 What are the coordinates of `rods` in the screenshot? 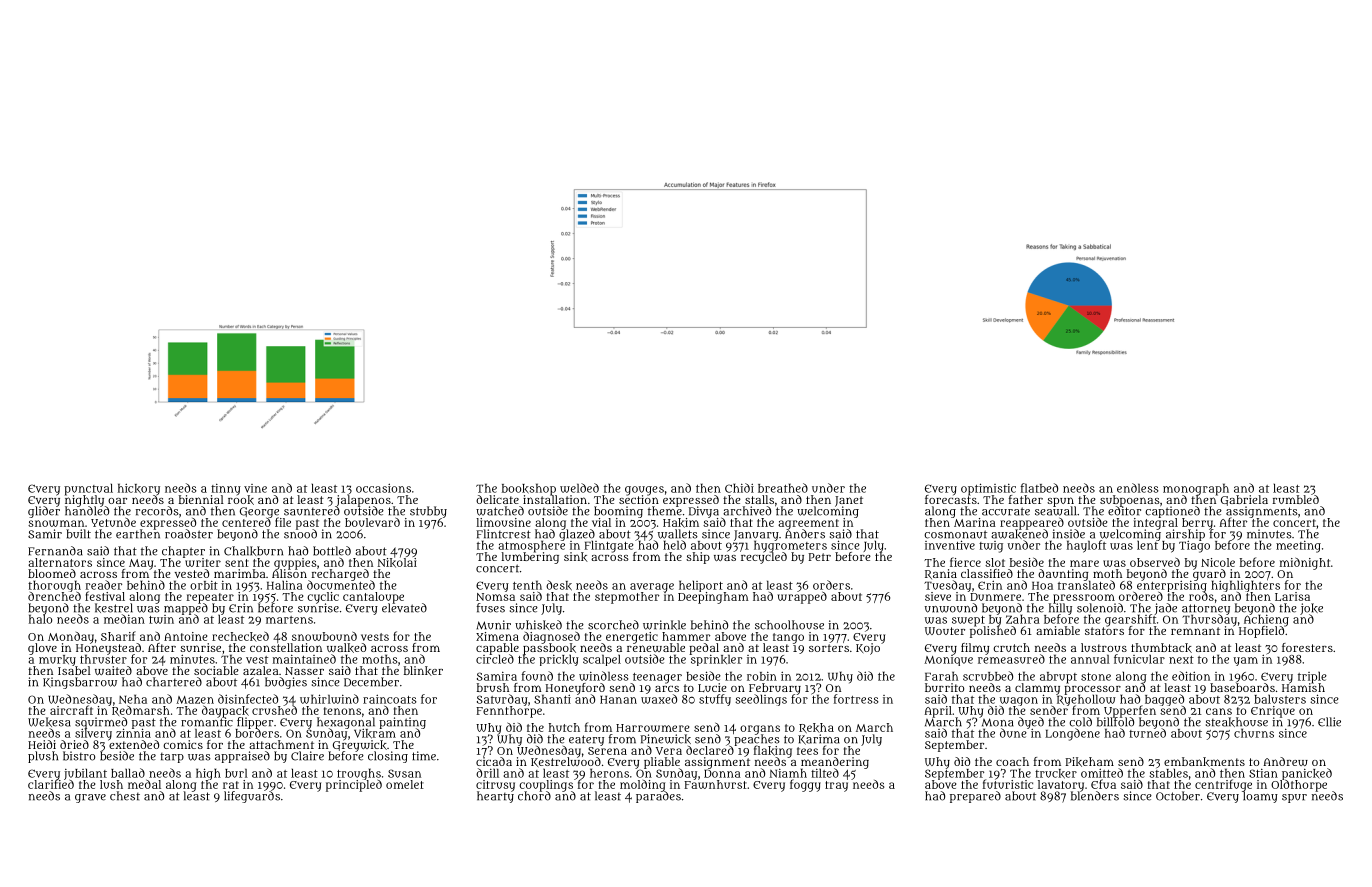 It's located at (1201, 596).
